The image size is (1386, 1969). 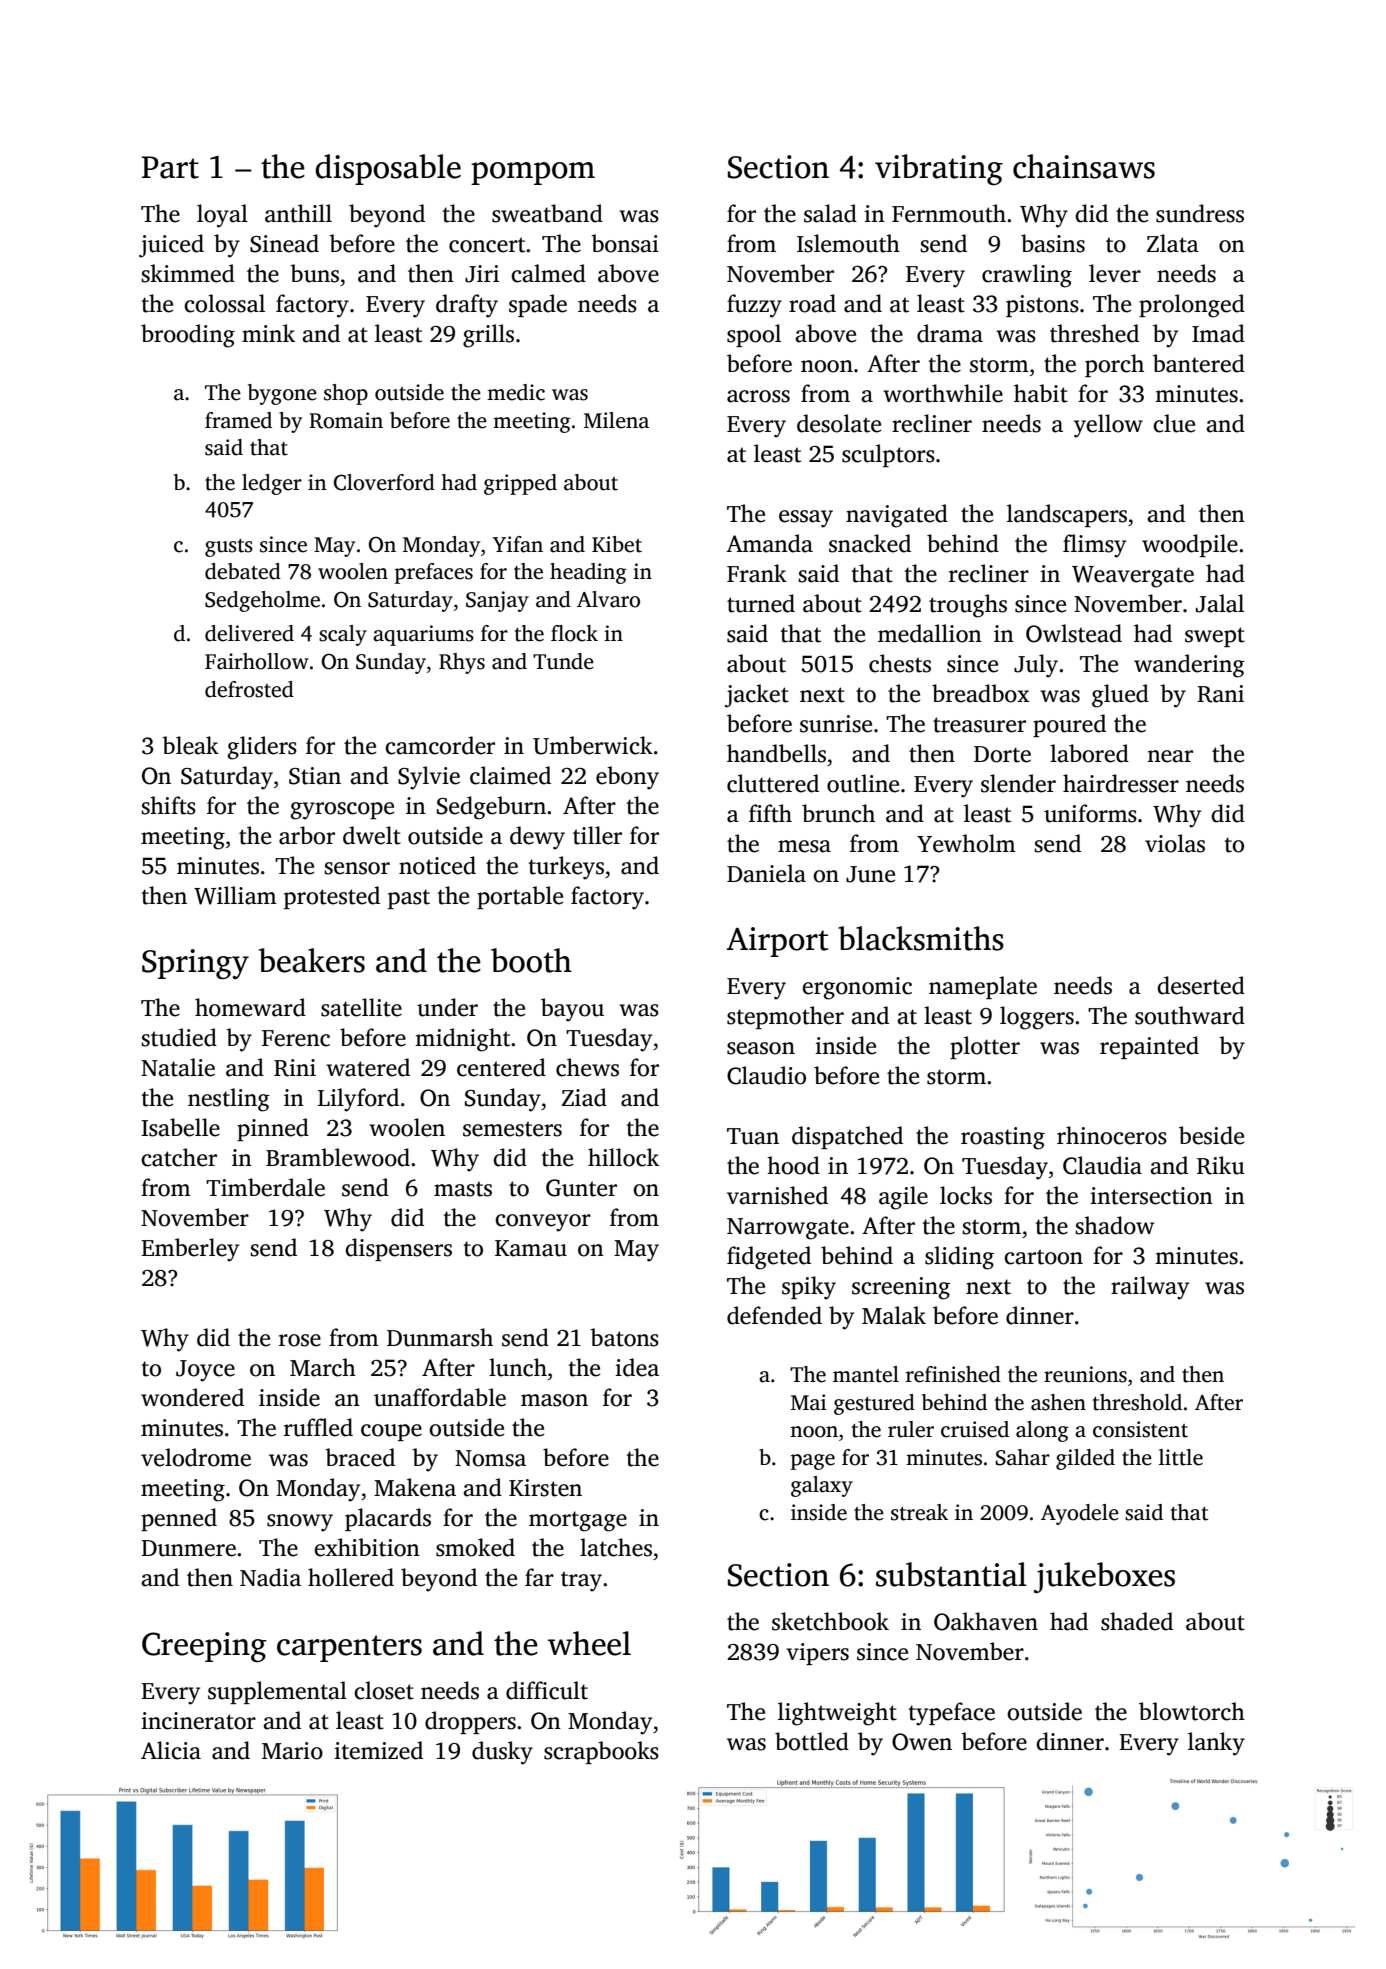 What do you see at coordinates (188, 336) in the screenshot?
I see `brooding` at bounding box center [188, 336].
